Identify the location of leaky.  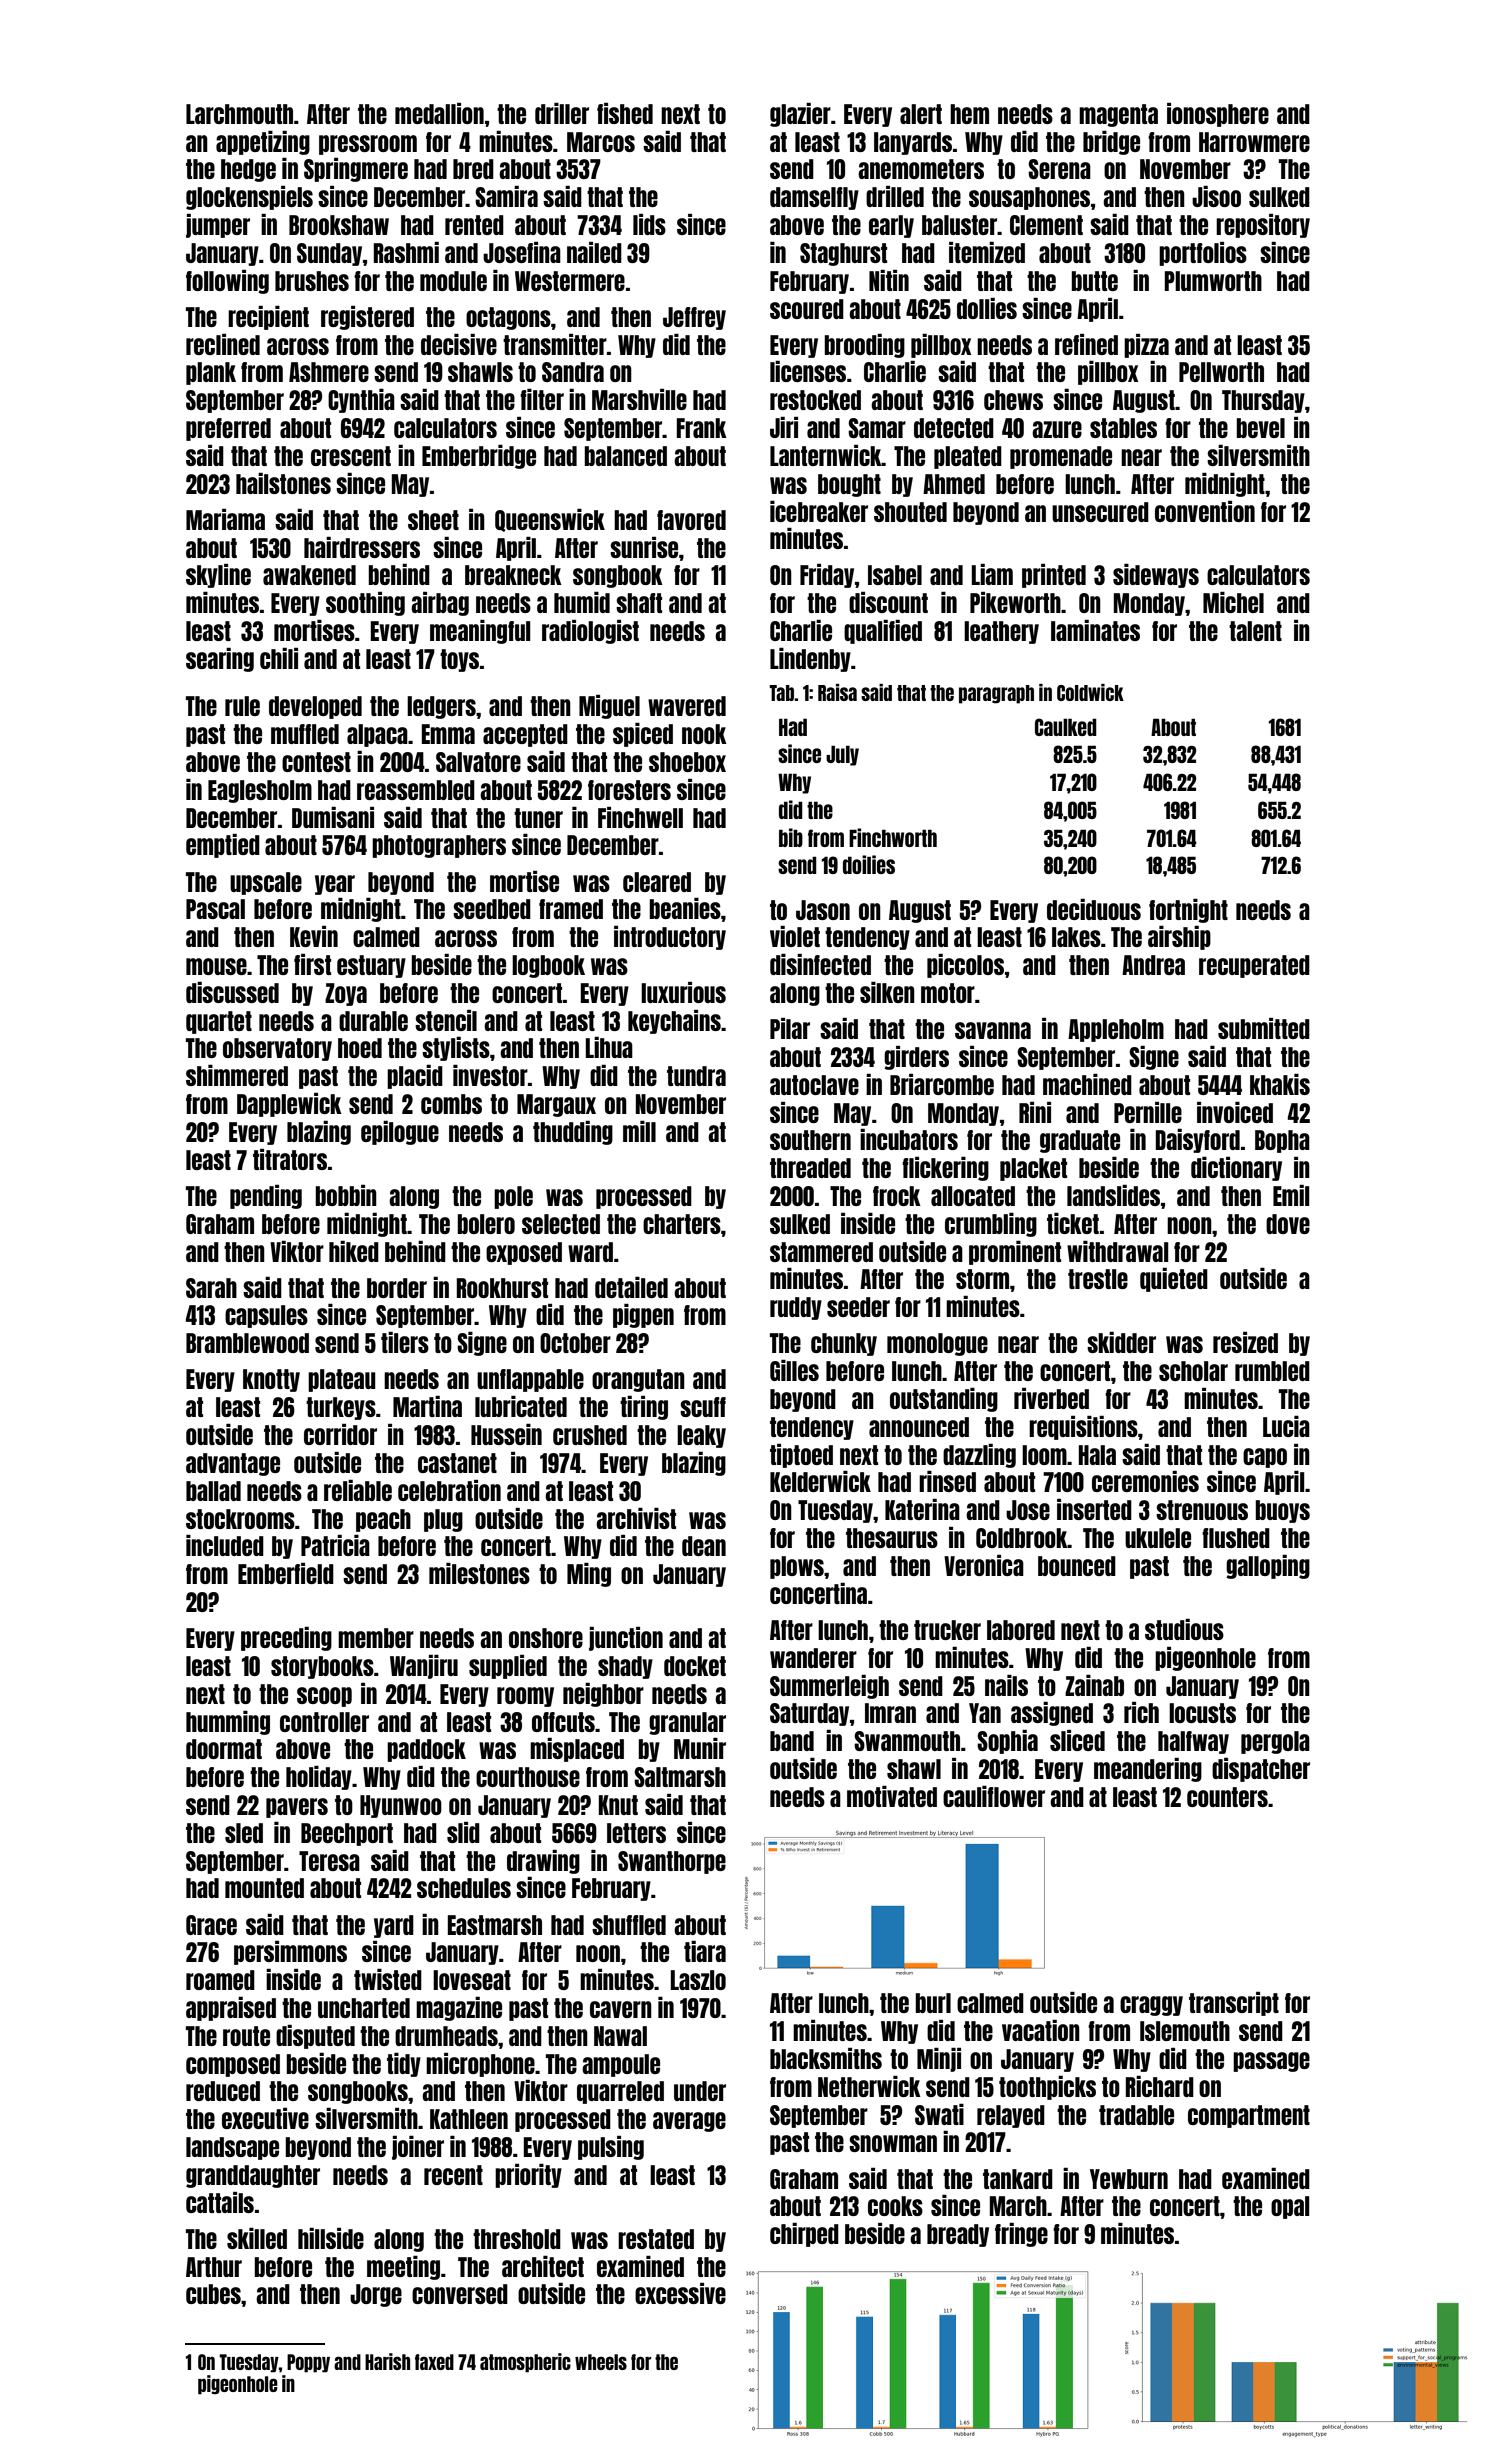
(701, 1436).
